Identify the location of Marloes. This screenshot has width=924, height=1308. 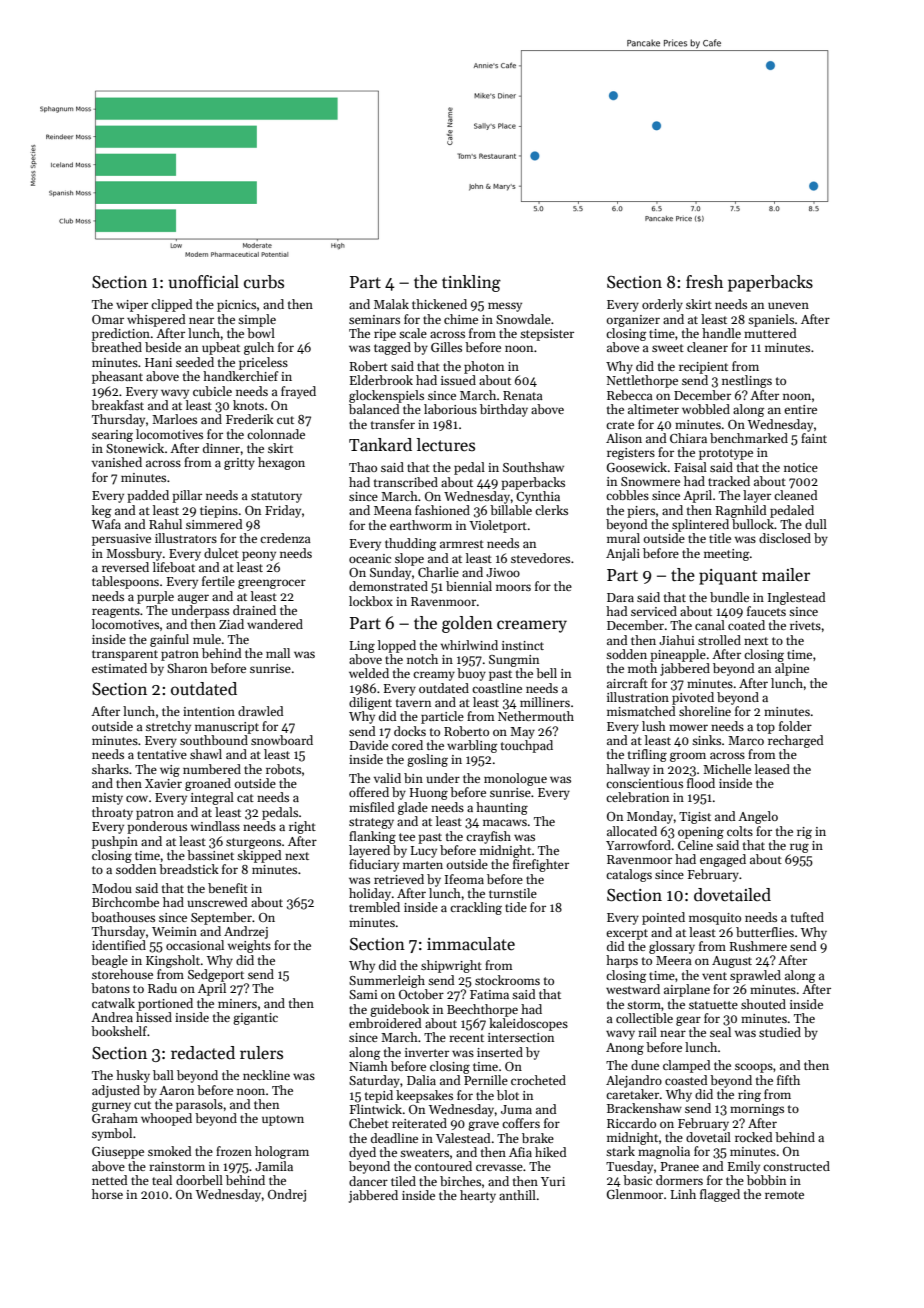
(174, 419).
